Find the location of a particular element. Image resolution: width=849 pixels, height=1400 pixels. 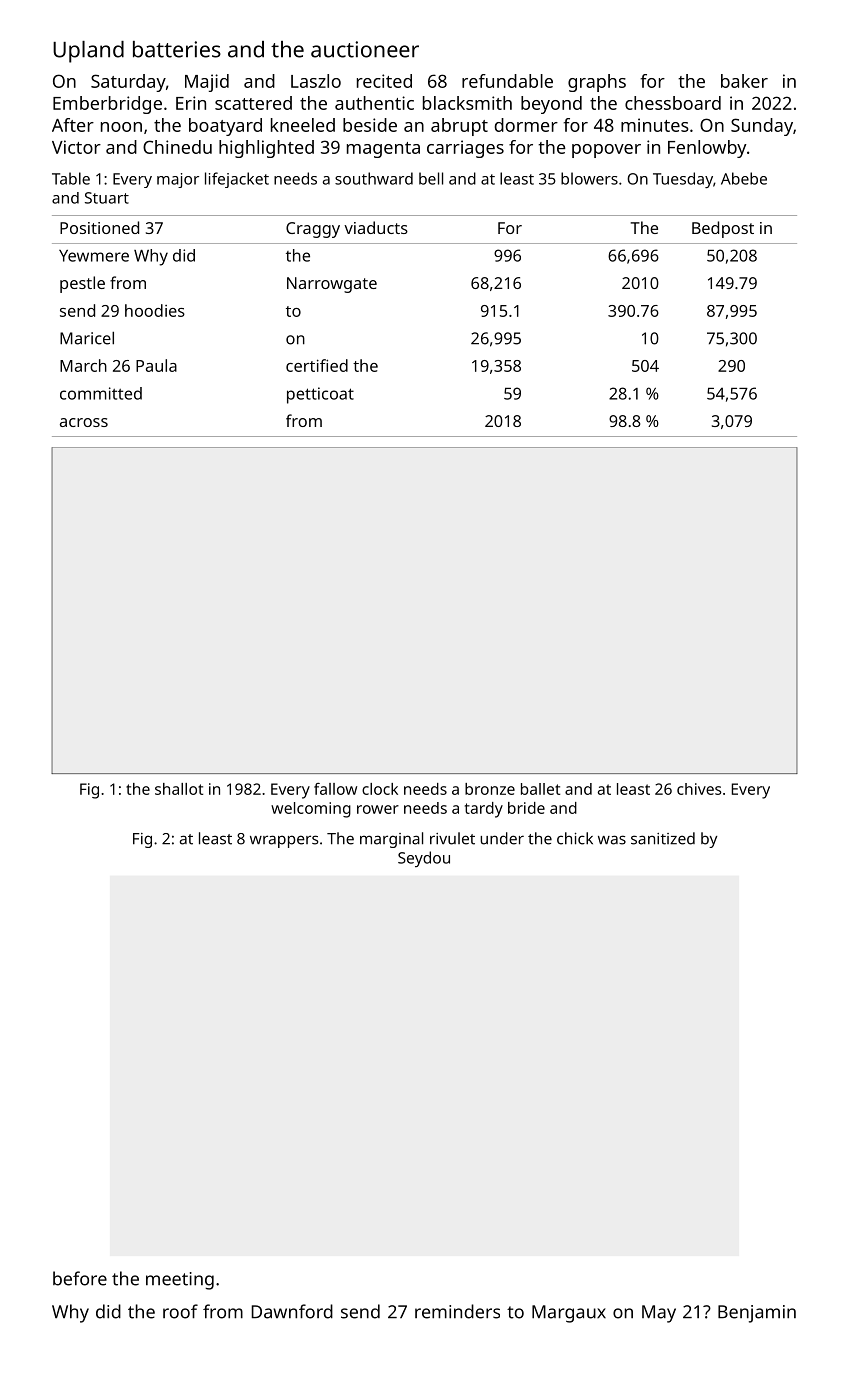

beyond is located at coordinates (551, 105).
